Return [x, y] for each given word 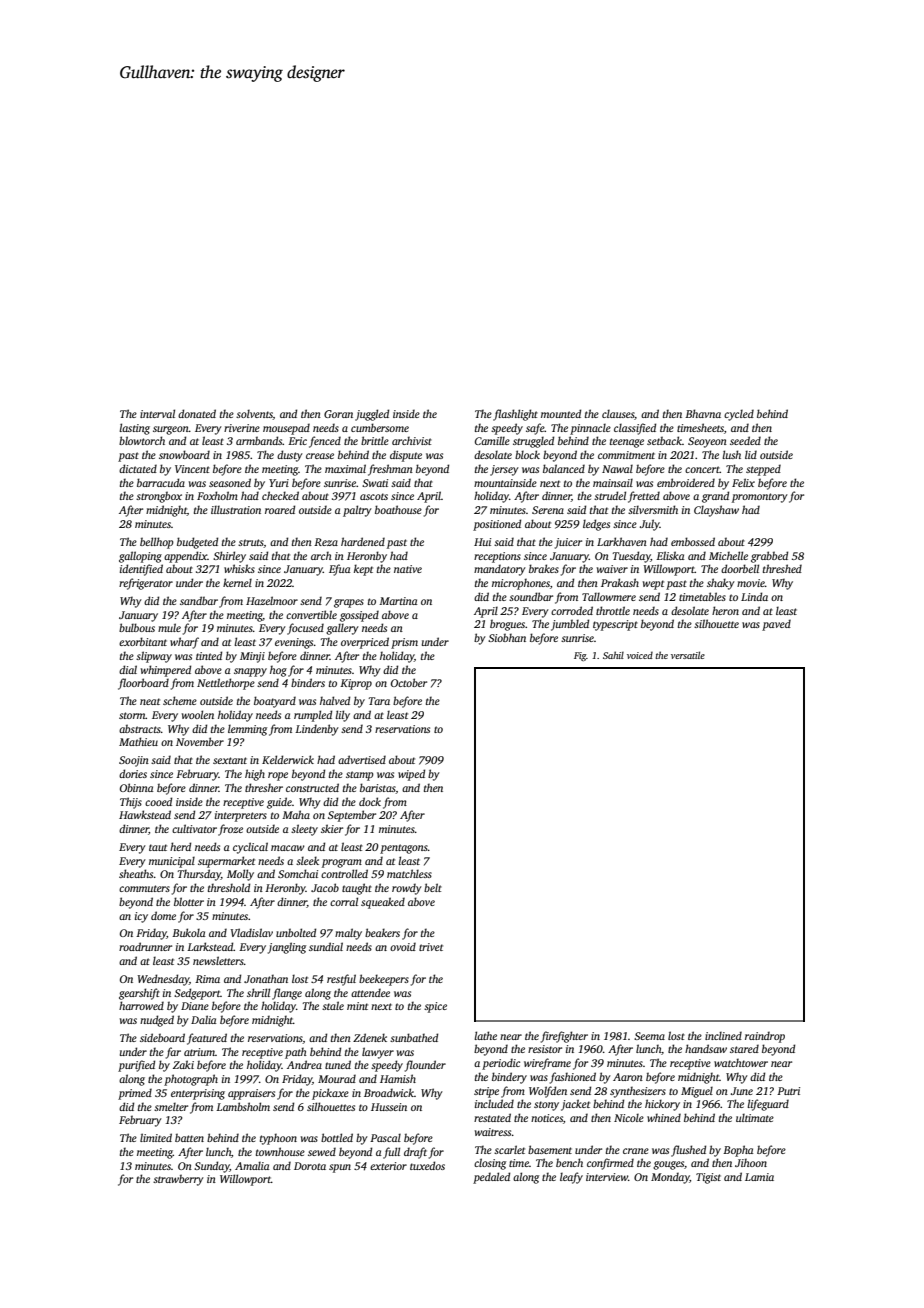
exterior [388, 1166]
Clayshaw [716, 511]
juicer [568, 543]
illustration [236, 509]
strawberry [178, 1180]
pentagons [404, 849]
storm [132, 715]
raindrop [765, 1037]
